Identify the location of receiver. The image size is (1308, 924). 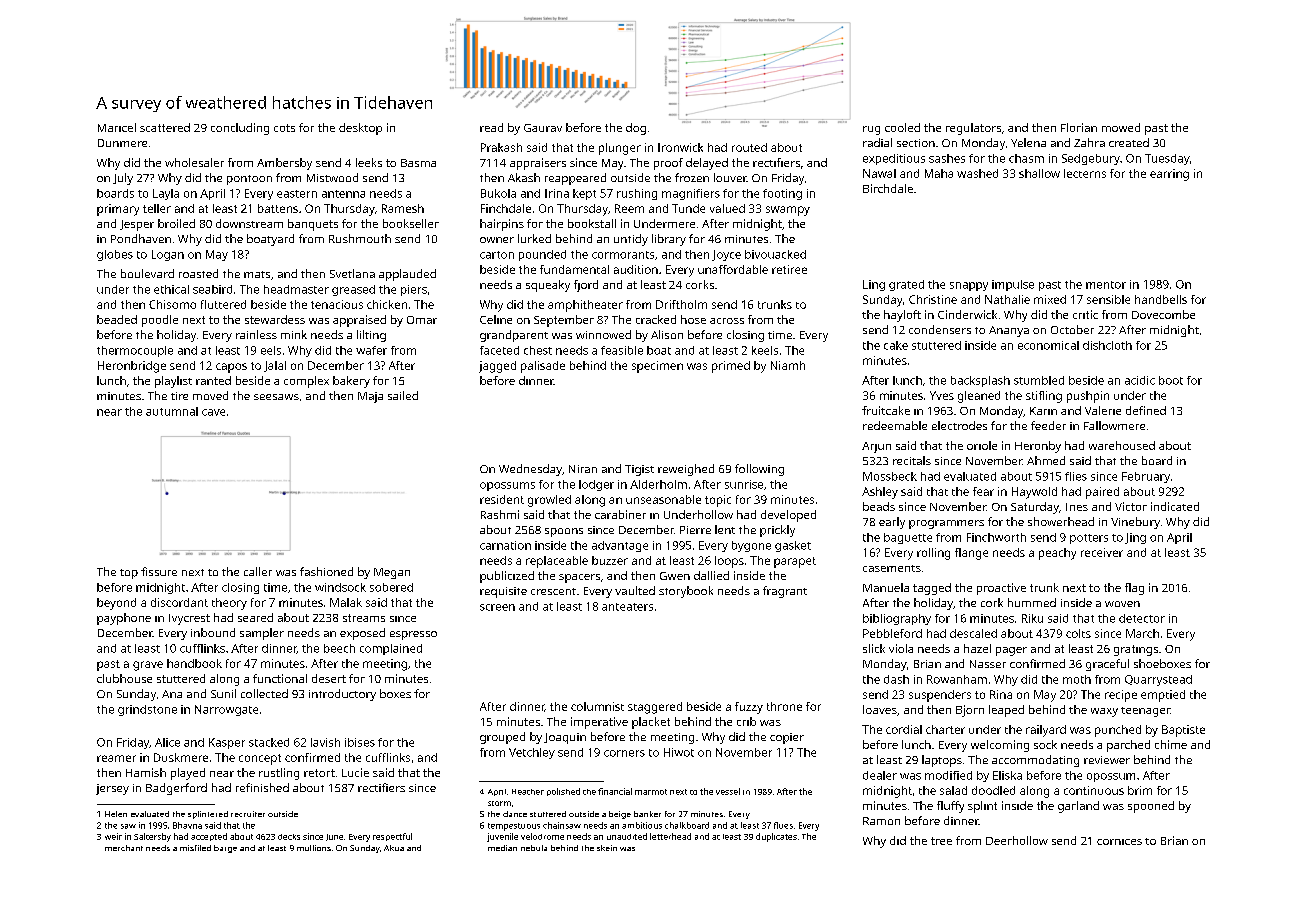
(1102, 552).
